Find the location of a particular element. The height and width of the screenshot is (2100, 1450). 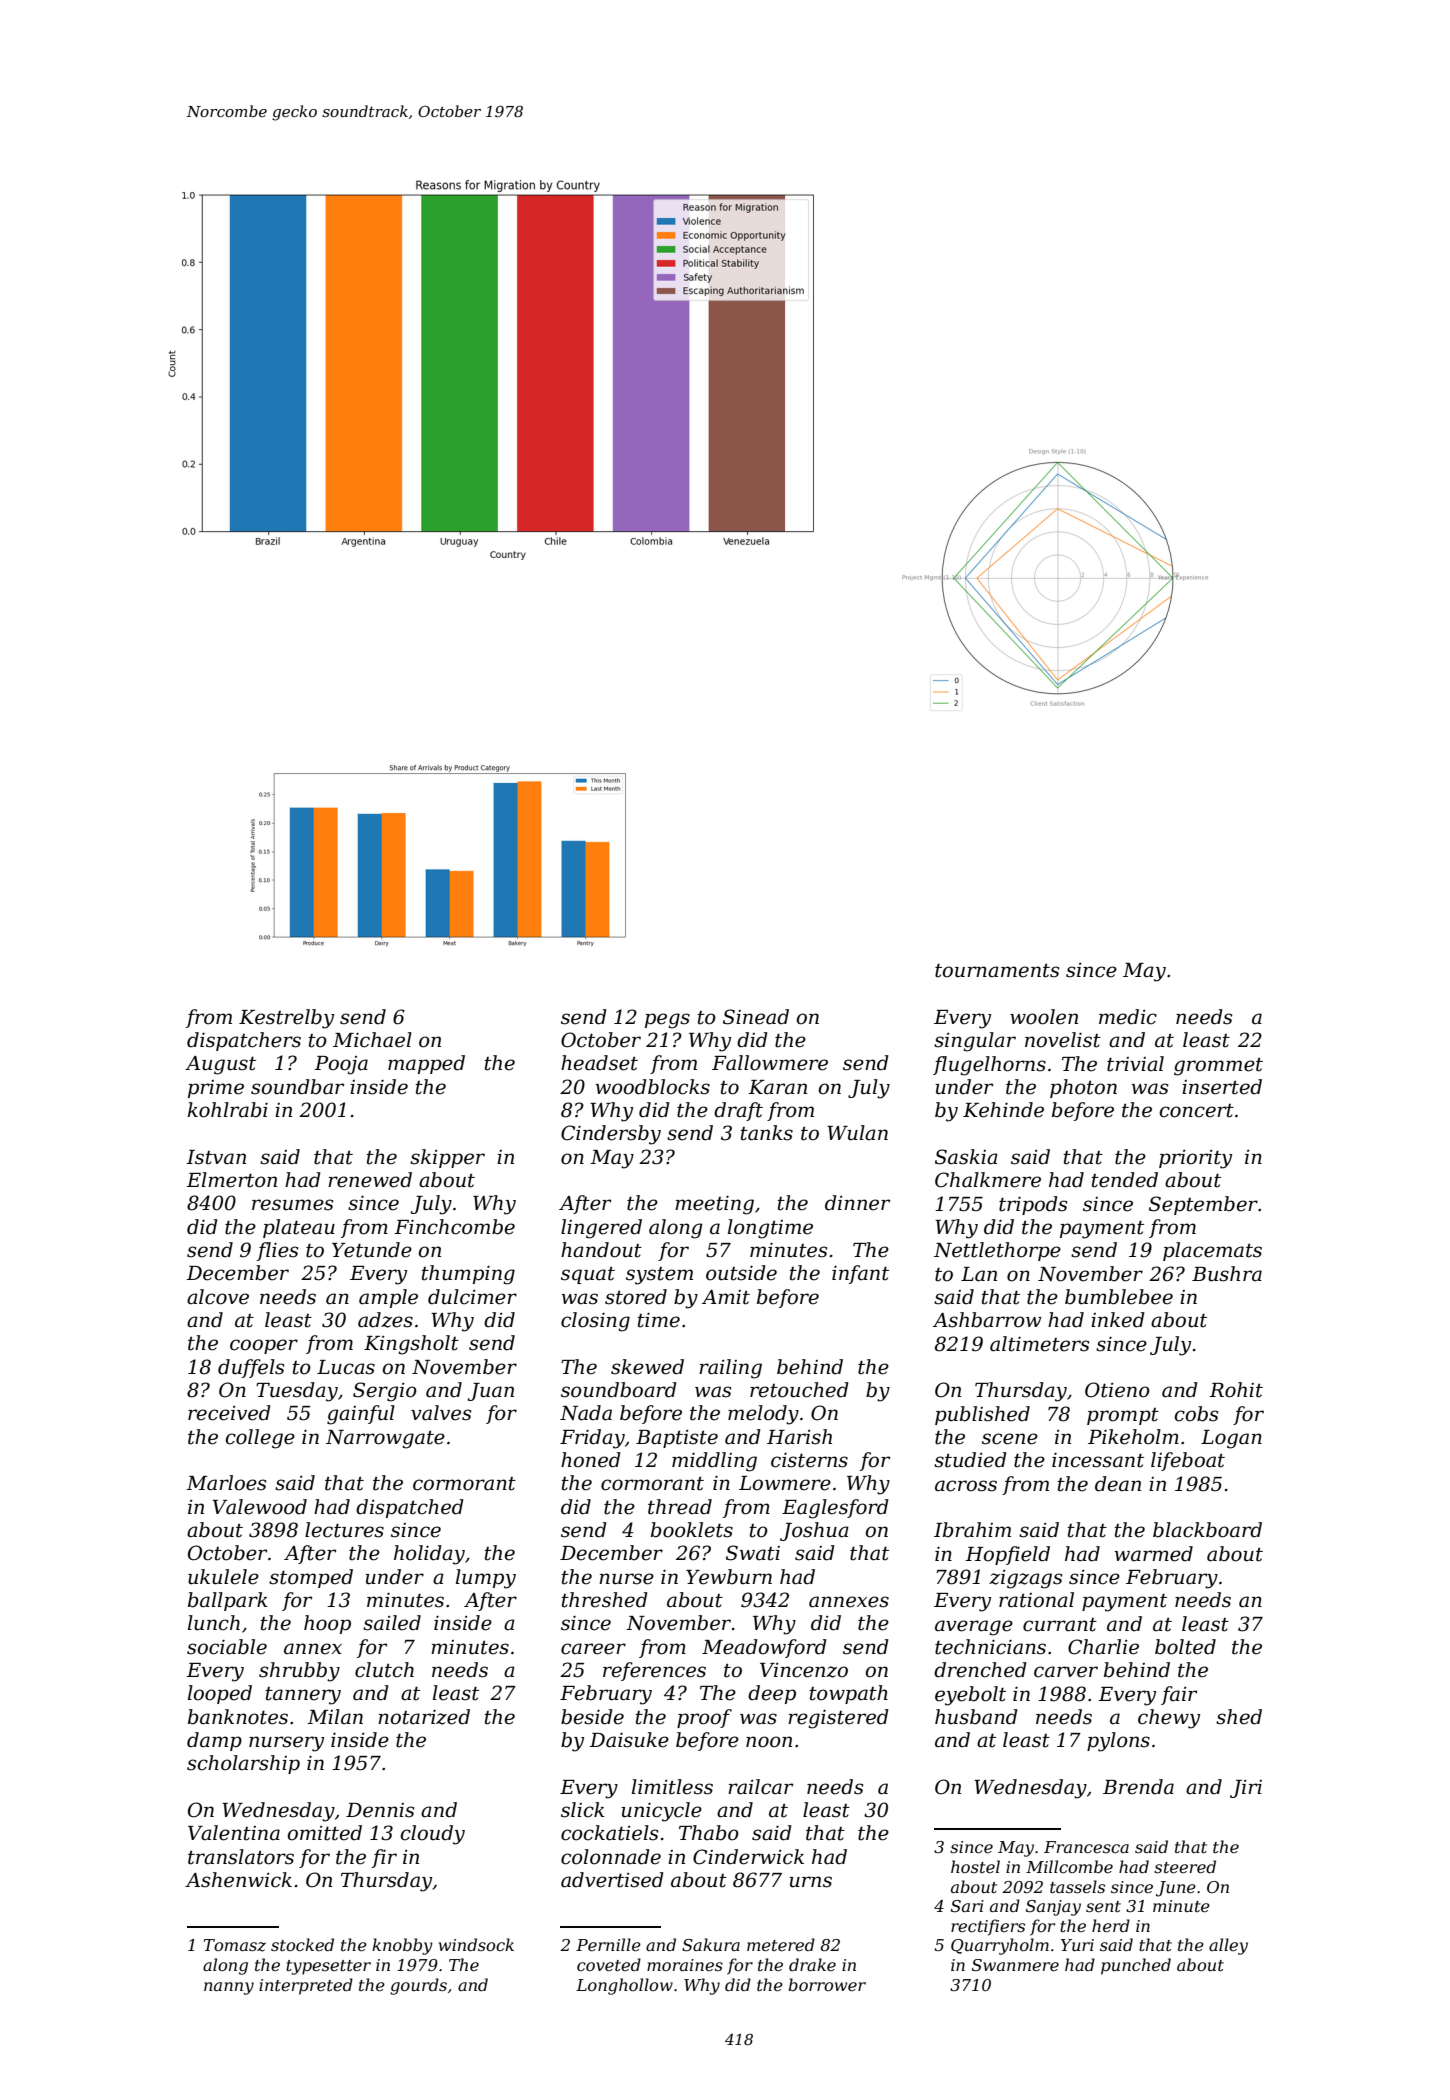

pegs is located at coordinates (667, 1021).
